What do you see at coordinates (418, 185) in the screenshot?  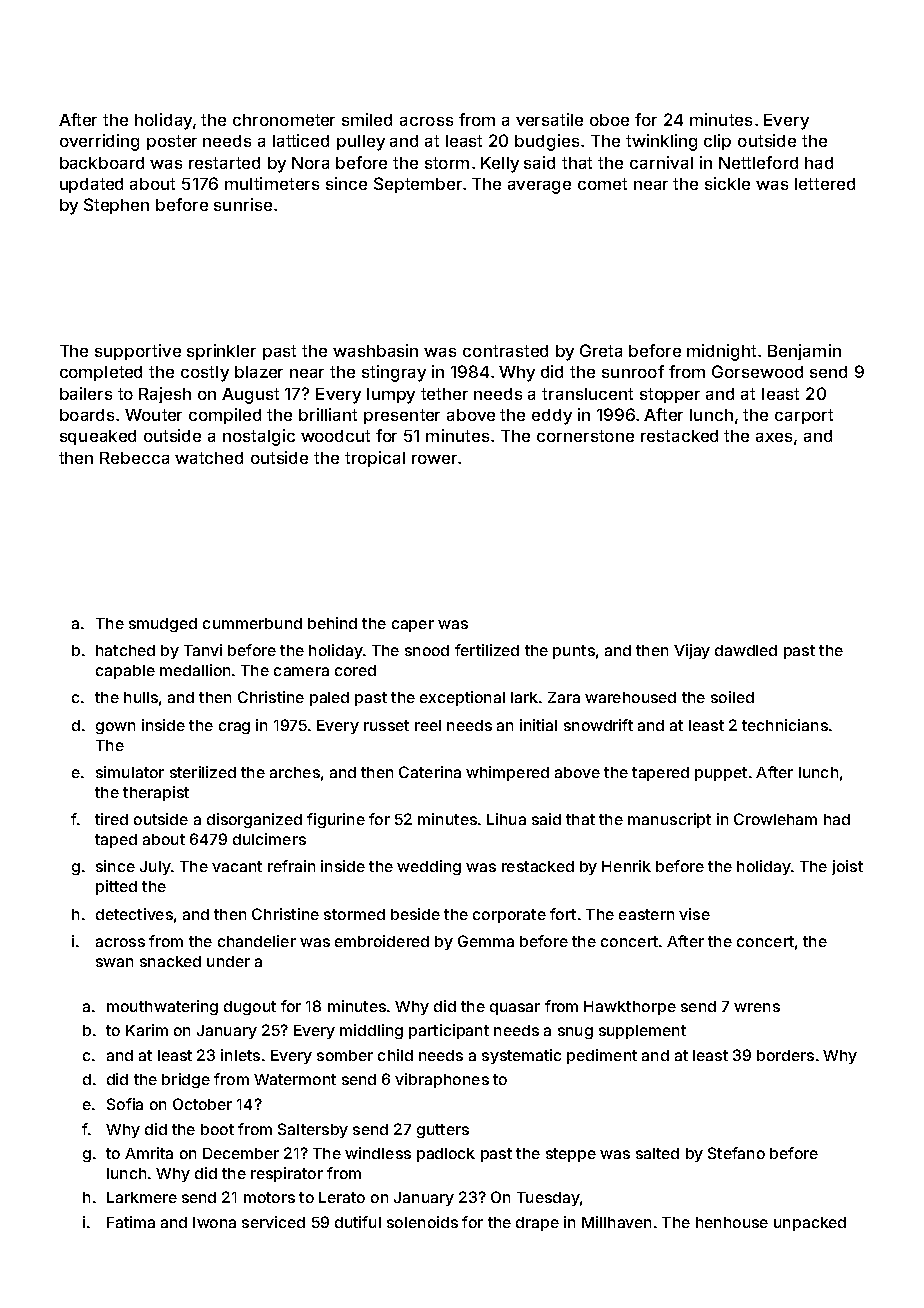 I see `September` at bounding box center [418, 185].
